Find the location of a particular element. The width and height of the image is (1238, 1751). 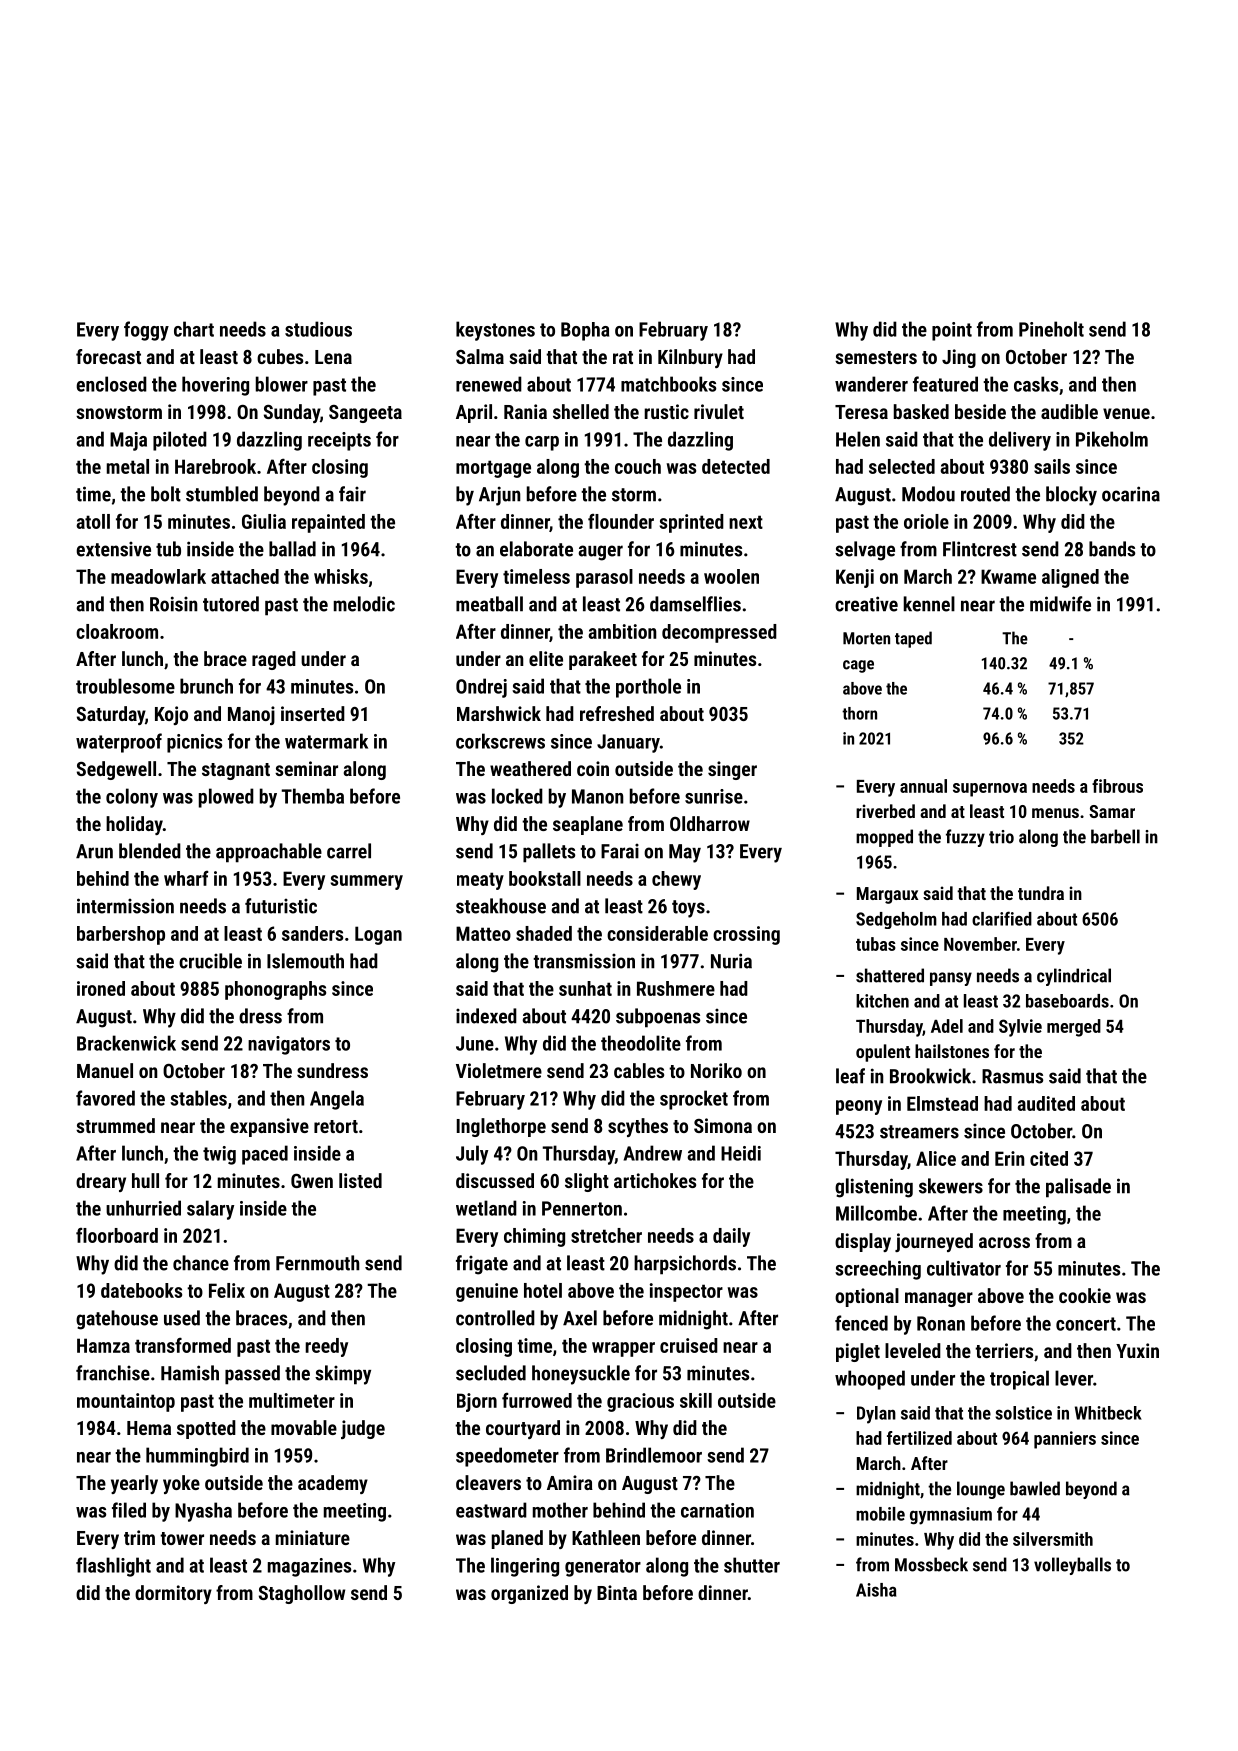

cloakroom is located at coordinates (117, 631).
